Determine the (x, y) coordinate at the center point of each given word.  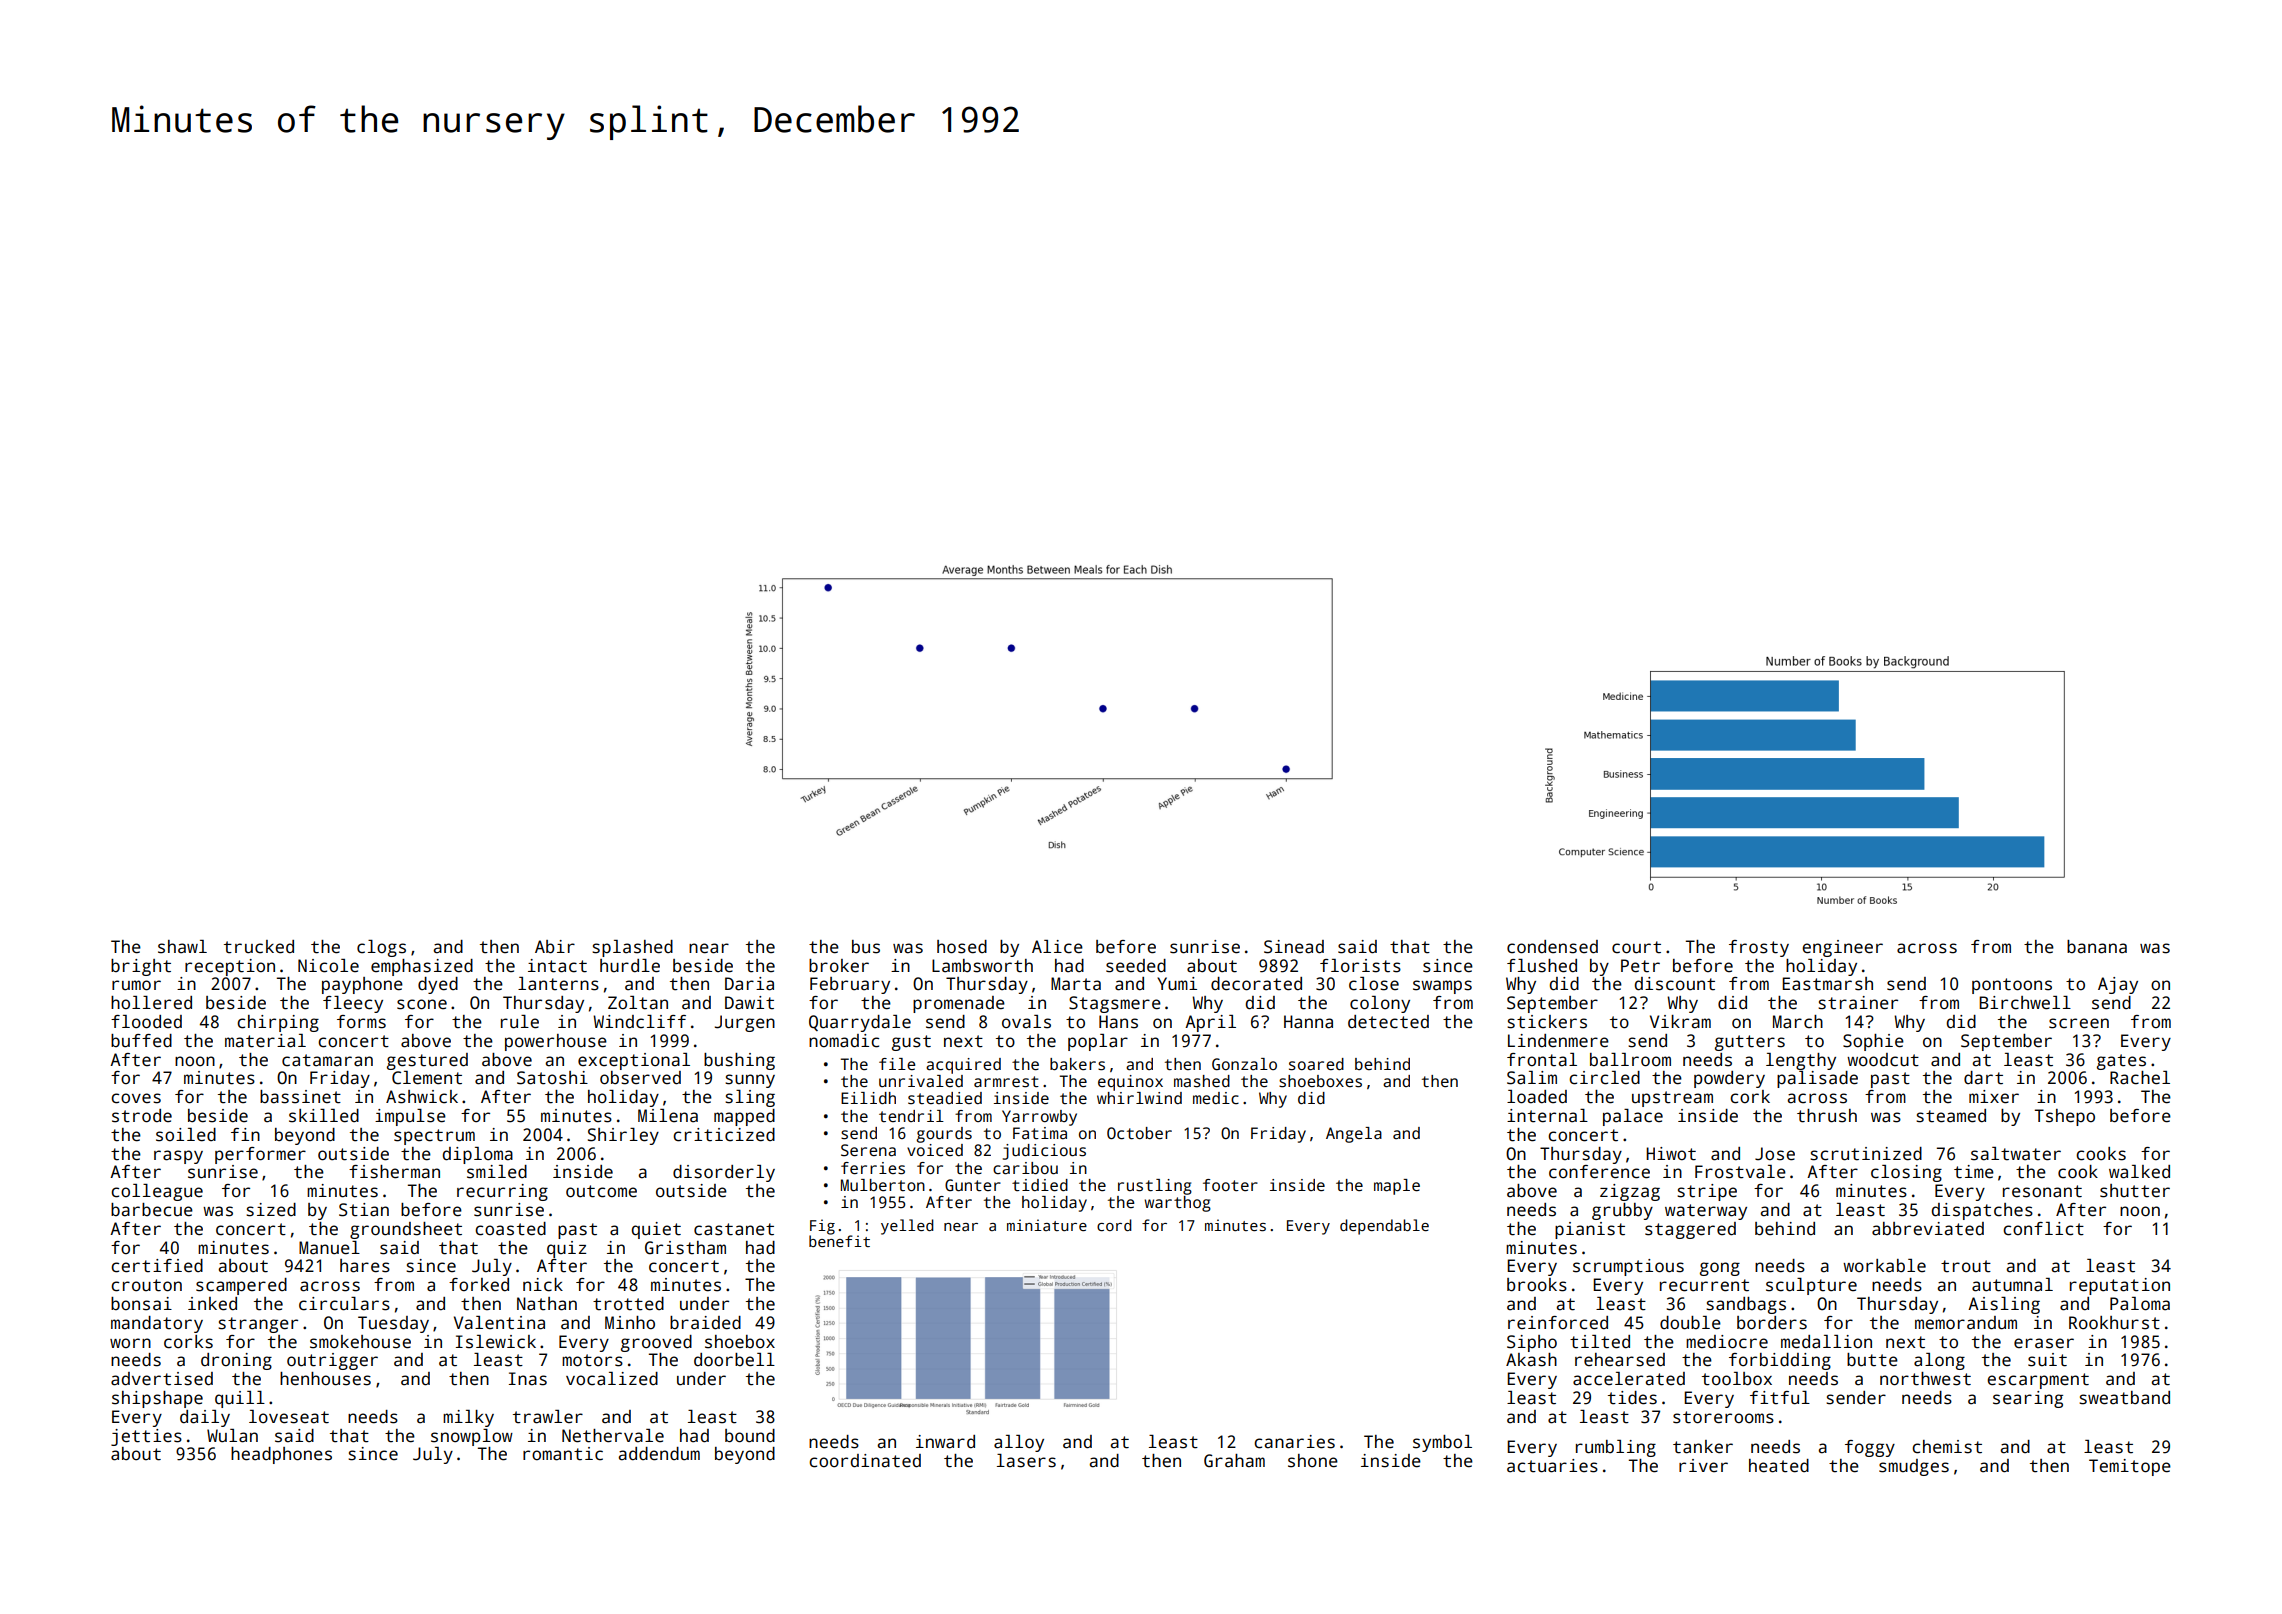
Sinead (1294, 947)
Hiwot (1671, 1154)
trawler (548, 1417)
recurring (502, 1192)
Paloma (2140, 1304)
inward (945, 1442)
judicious (1044, 1152)
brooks (1537, 1285)
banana (2097, 947)
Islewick (496, 1342)
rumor (136, 985)
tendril (911, 1116)
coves (136, 1098)
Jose (1775, 1154)
